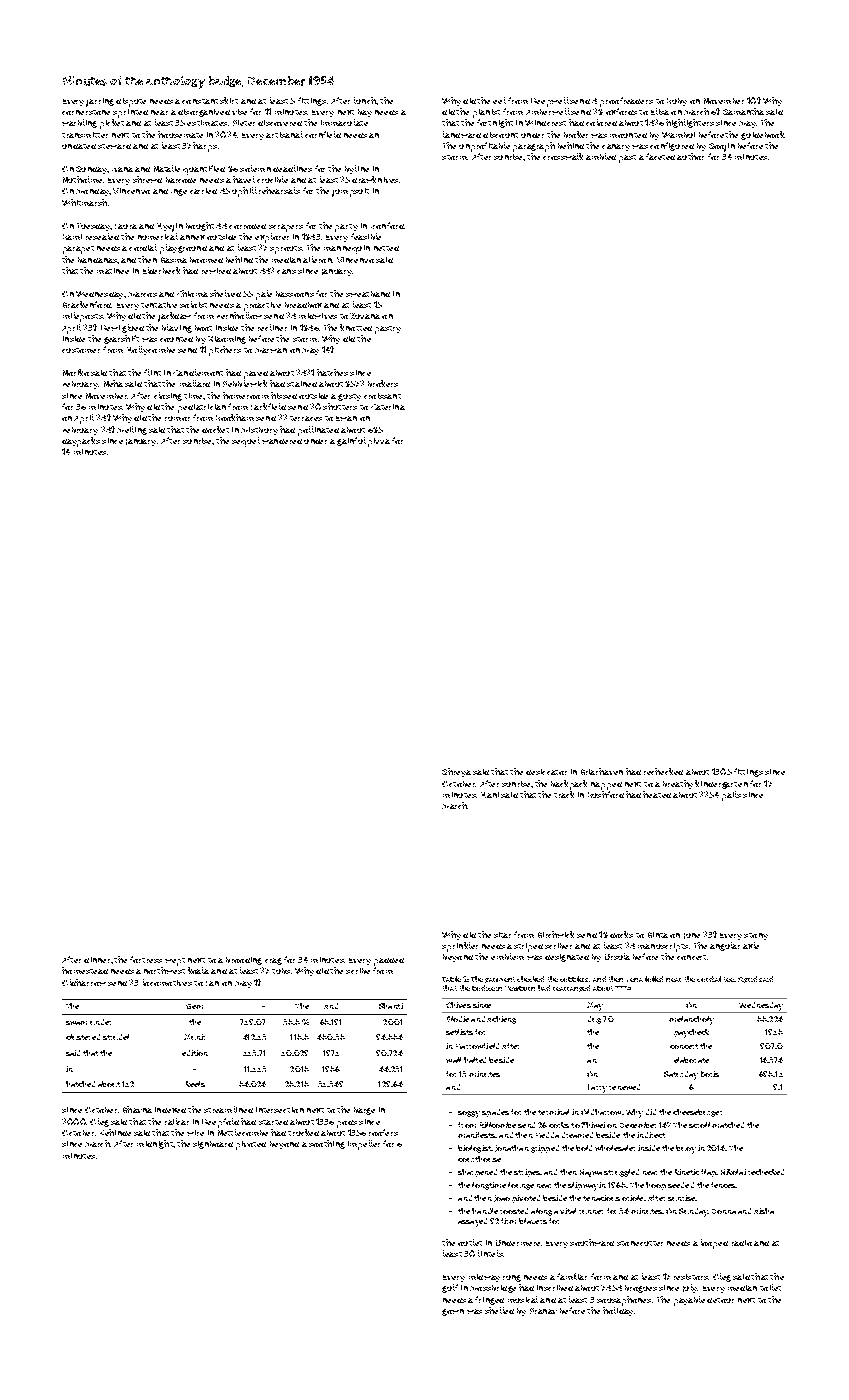  I want to click on Samantha, so click(743, 111).
